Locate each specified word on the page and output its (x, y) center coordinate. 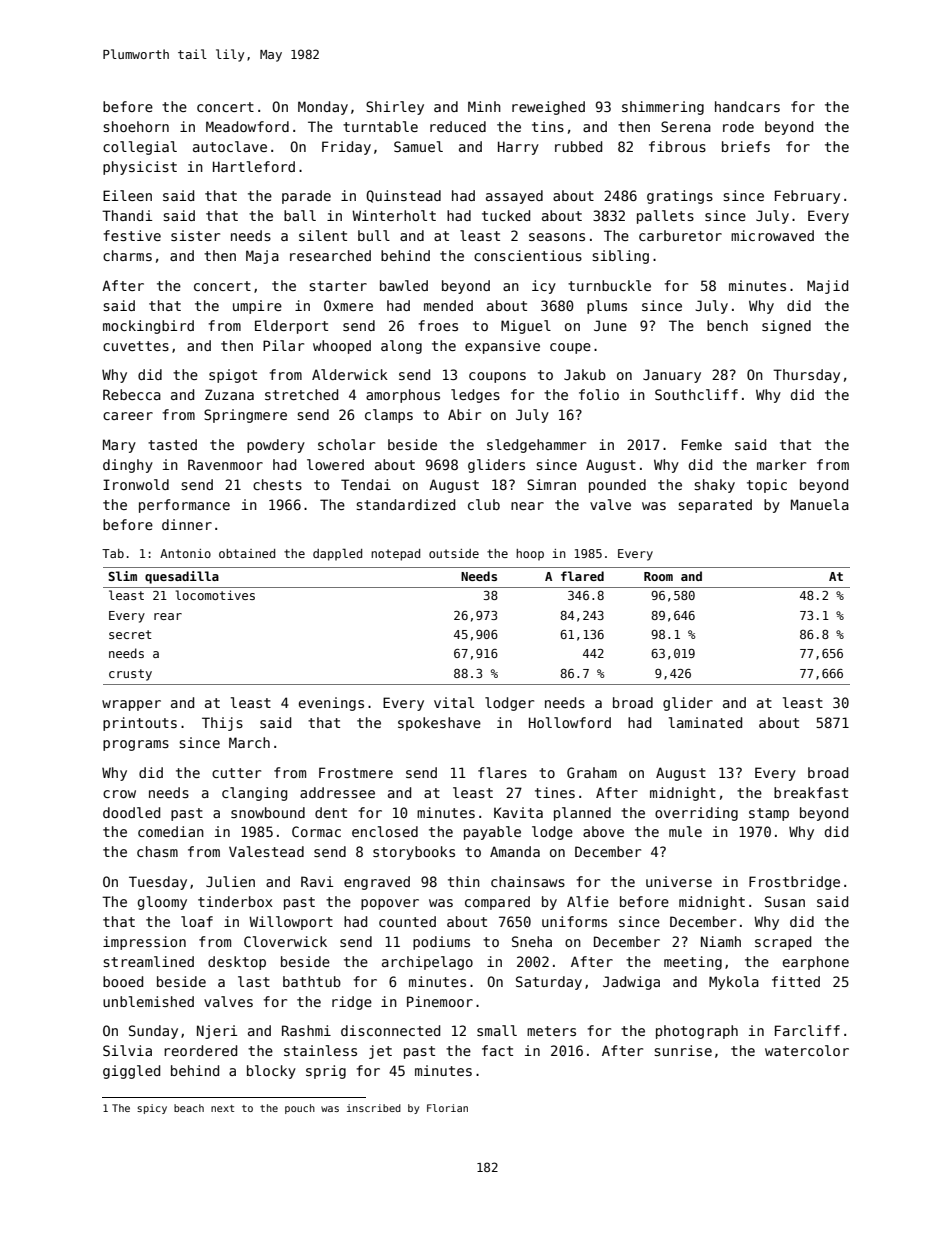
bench (727, 325)
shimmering (663, 108)
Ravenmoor (225, 464)
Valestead (266, 851)
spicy (152, 1109)
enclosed (385, 831)
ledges (475, 396)
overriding (696, 814)
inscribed (374, 1108)
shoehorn (136, 126)
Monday (323, 108)
